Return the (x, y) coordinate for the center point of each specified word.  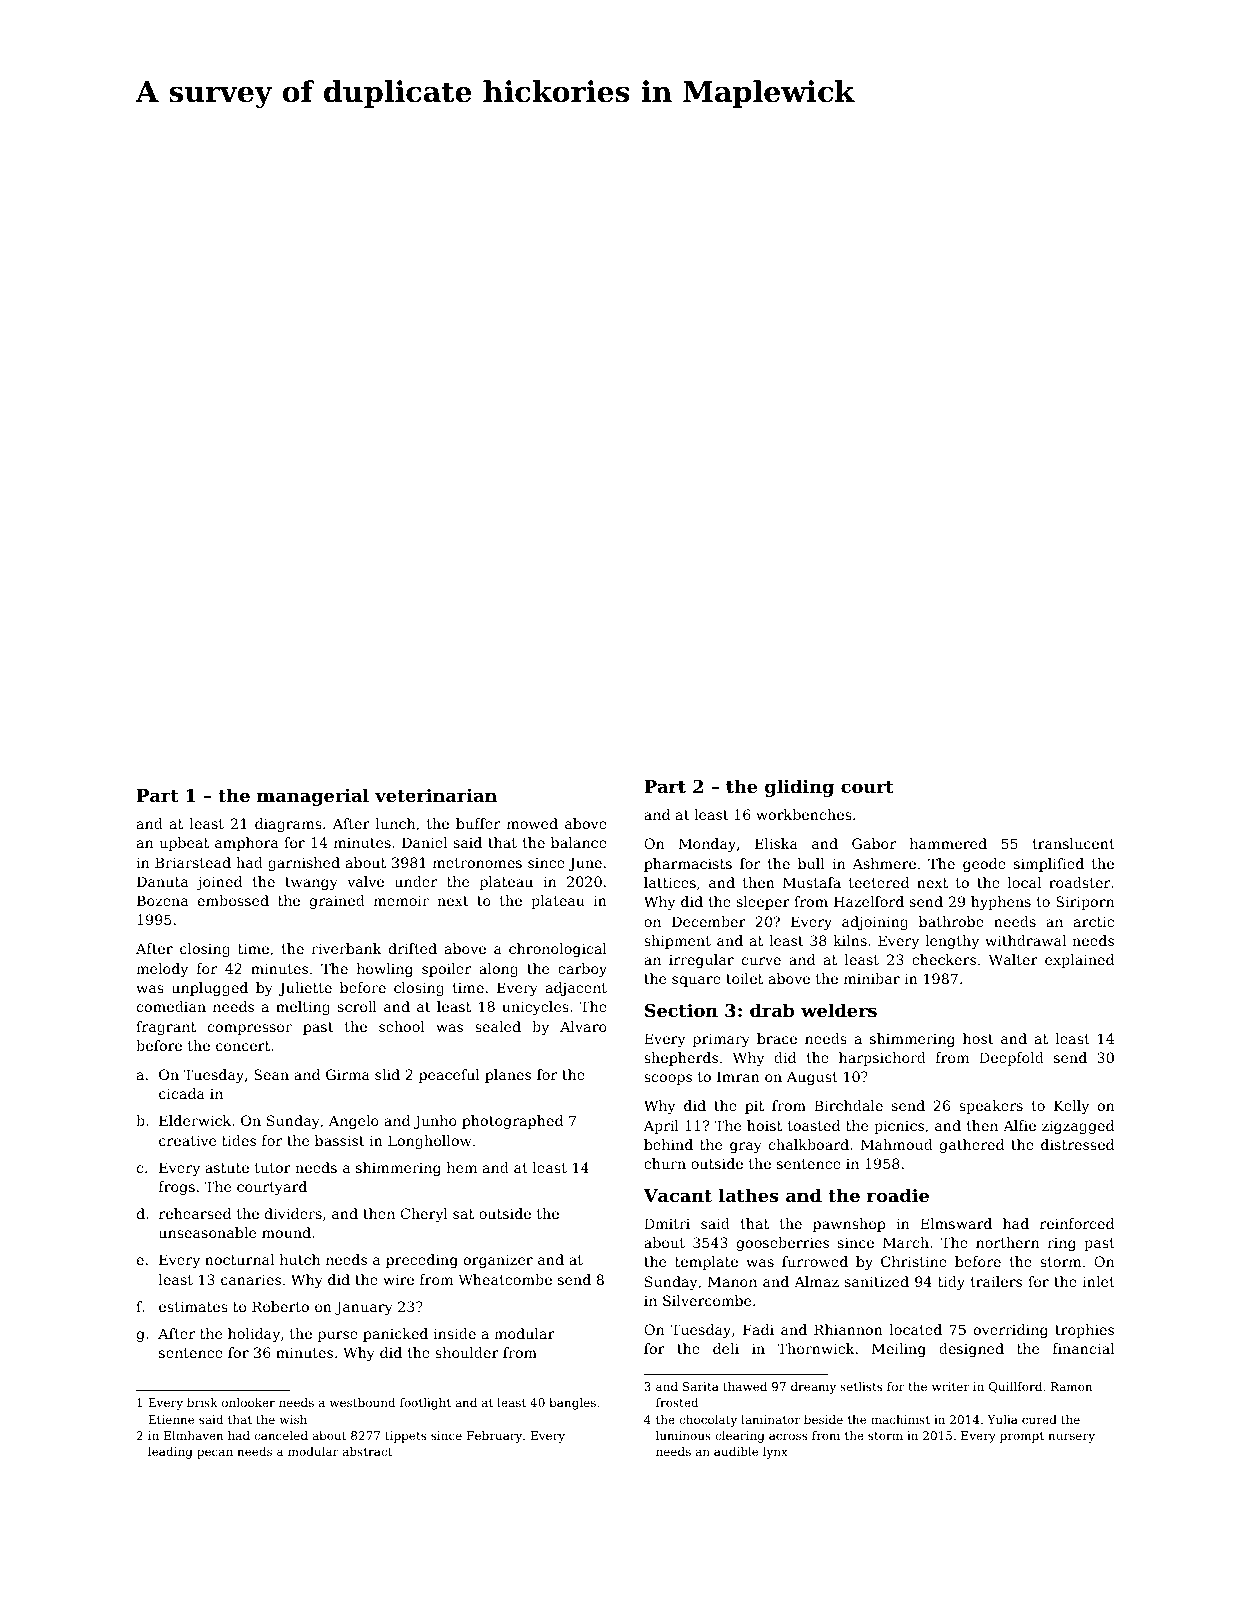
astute (227, 1168)
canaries (251, 1279)
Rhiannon (848, 1329)
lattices (670, 882)
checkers (944, 959)
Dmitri (667, 1223)
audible (736, 1451)
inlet (1099, 1281)
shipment (677, 942)
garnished (304, 864)
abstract (367, 1451)
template (706, 1263)
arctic (1094, 921)
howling (385, 970)
